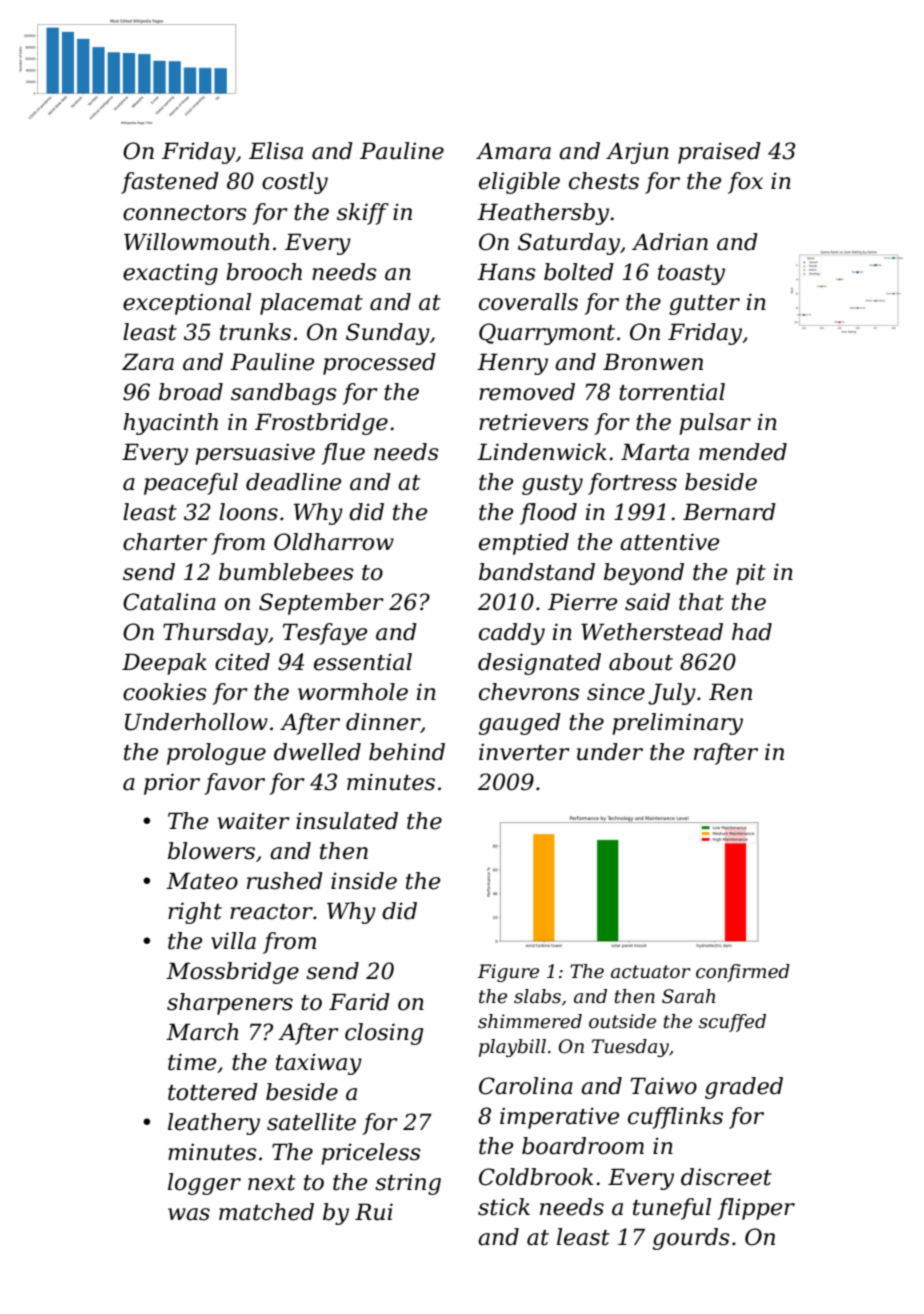 Image resolution: width=924 pixels, height=1314 pixels. What do you see at coordinates (189, 1214) in the screenshot?
I see `was` at bounding box center [189, 1214].
